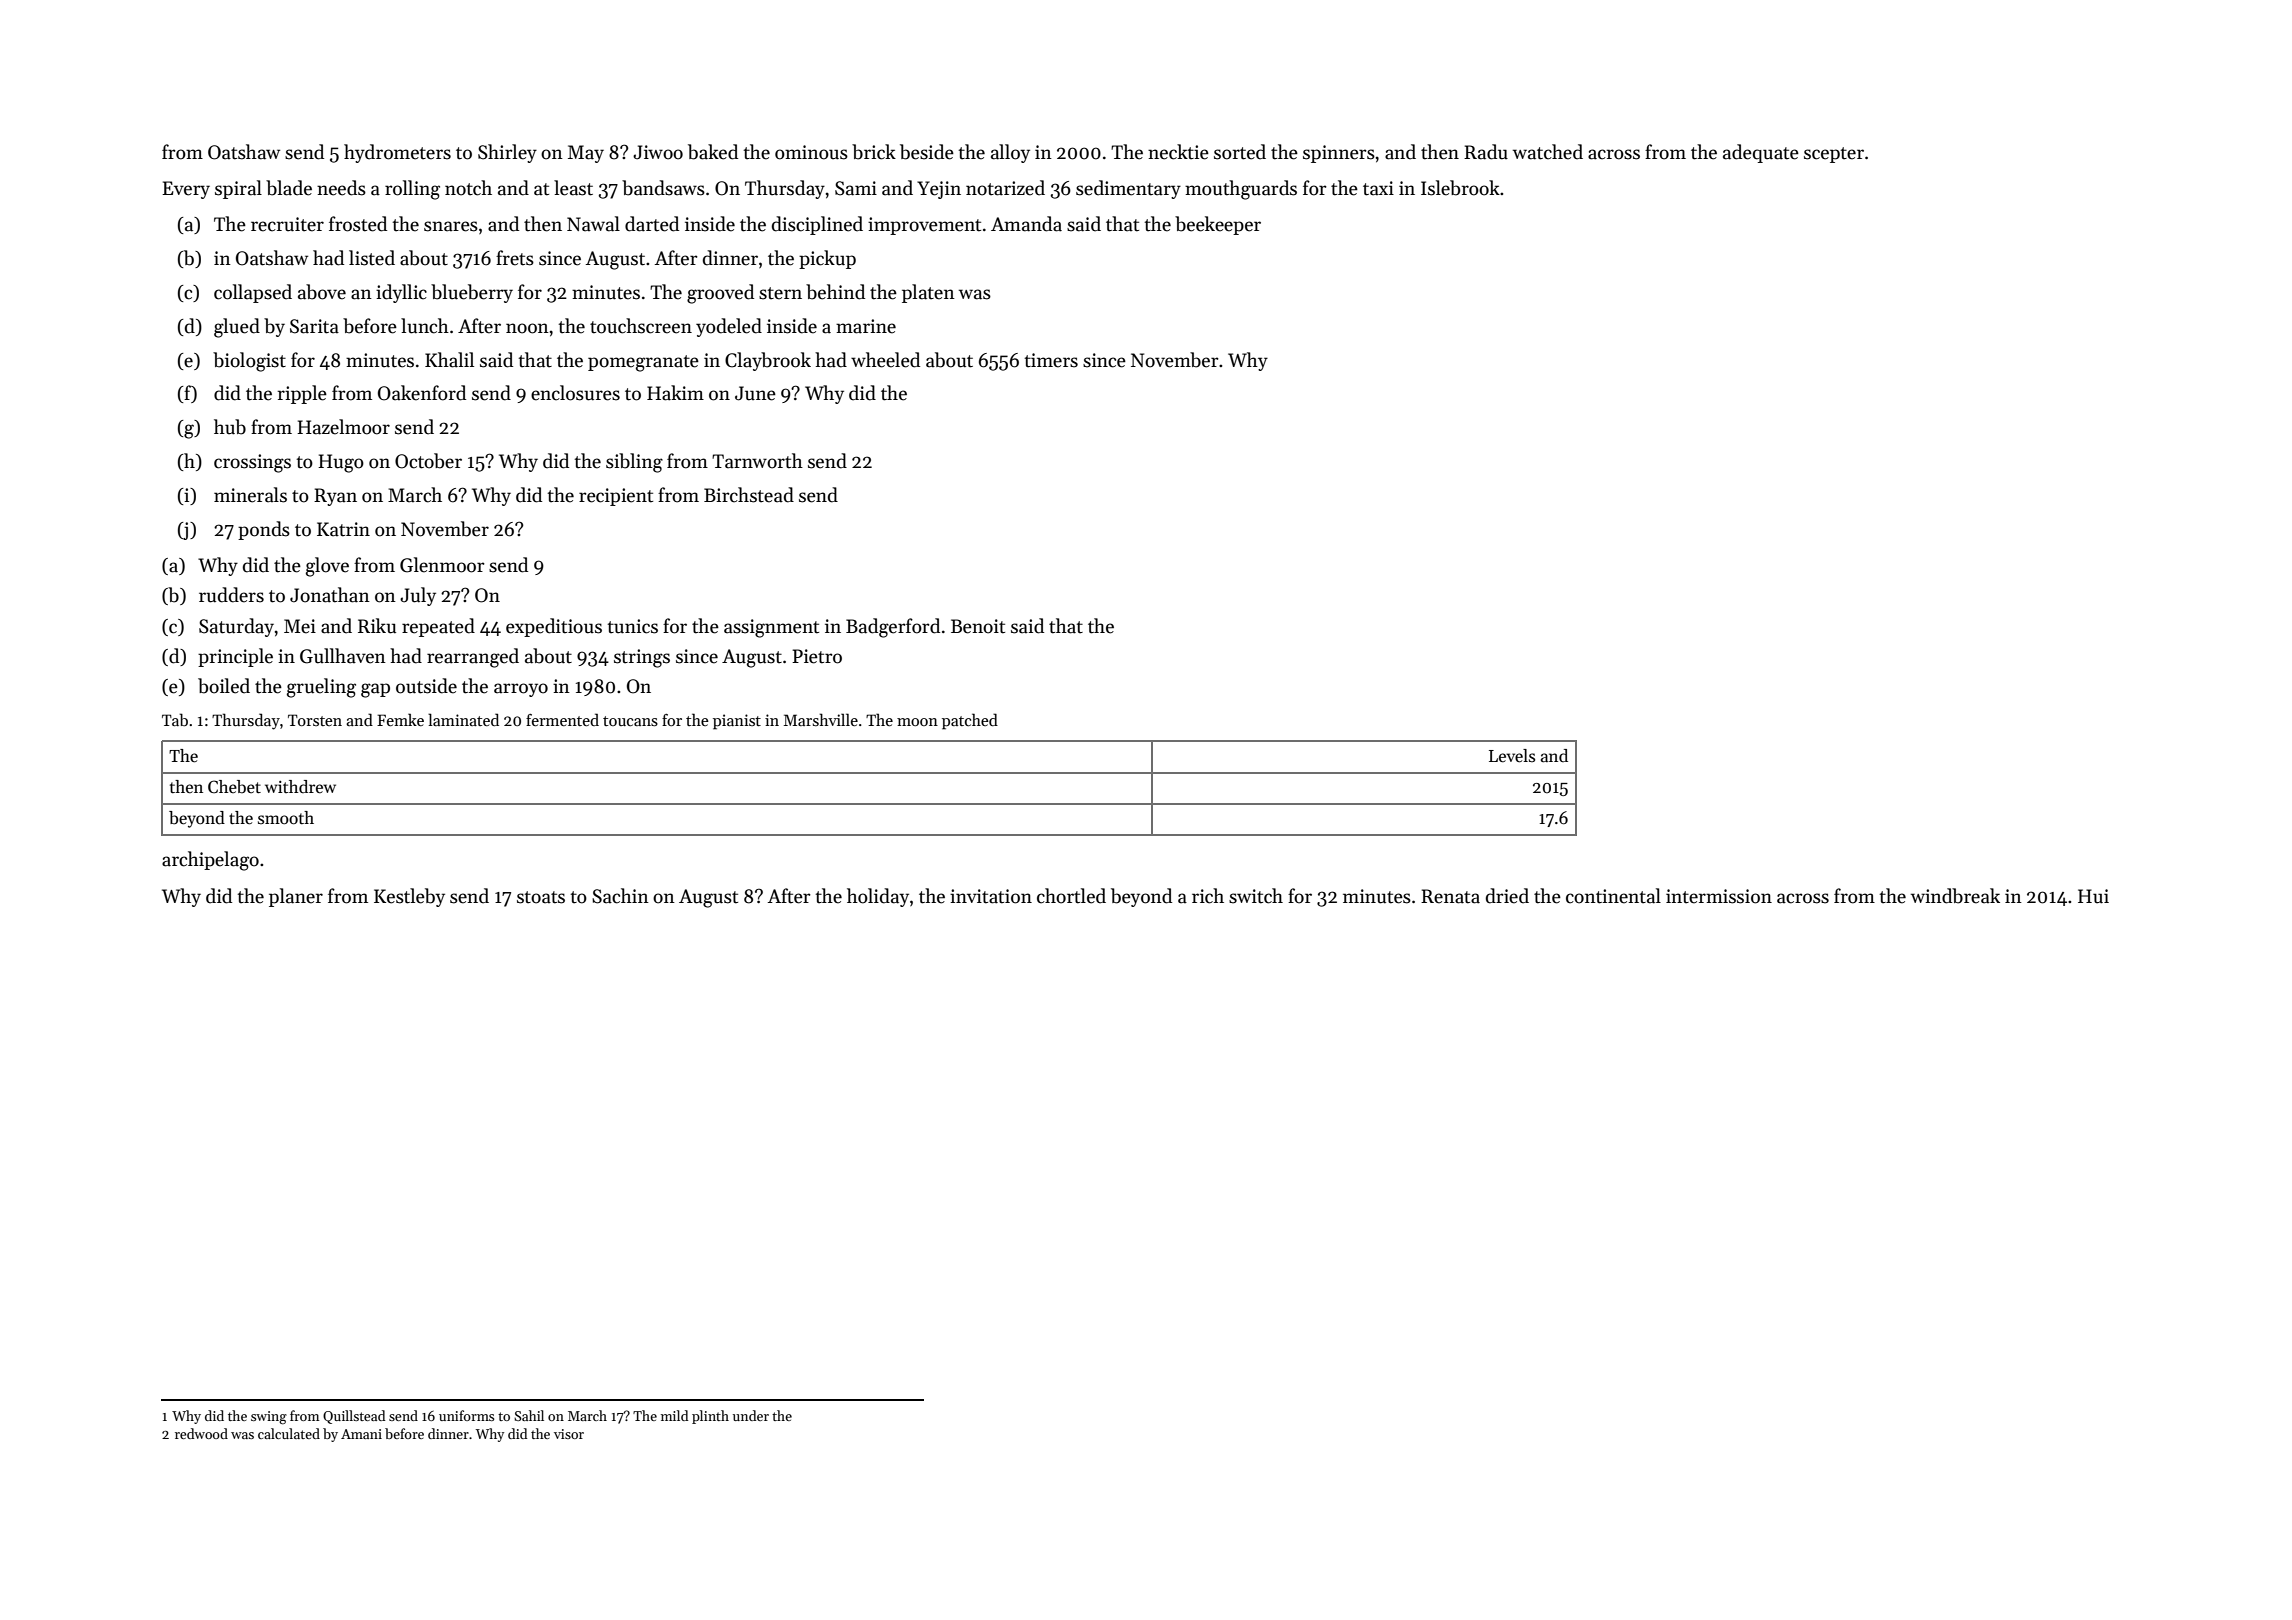  What do you see at coordinates (1218, 225) in the screenshot?
I see `beekeeper` at bounding box center [1218, 225].
